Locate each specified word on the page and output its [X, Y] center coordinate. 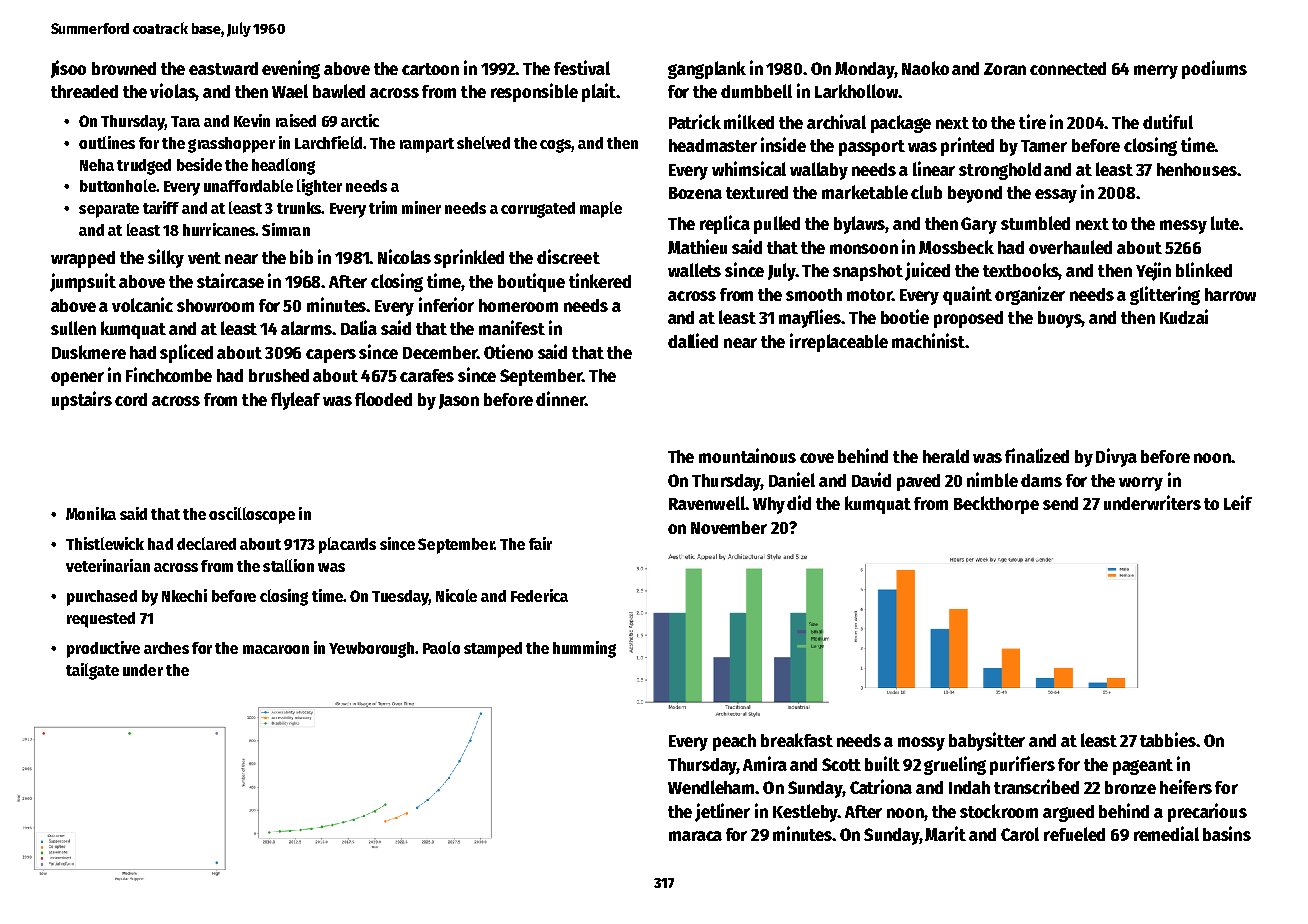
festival [582, 67]
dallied [693, 340]
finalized [1037, 455]
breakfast [797, 740]
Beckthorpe [996, 505]
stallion [288, 565]
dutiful [1168, 121]
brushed [279, 375]
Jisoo [68, 69]
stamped [493, 650]
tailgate [92, 671]
